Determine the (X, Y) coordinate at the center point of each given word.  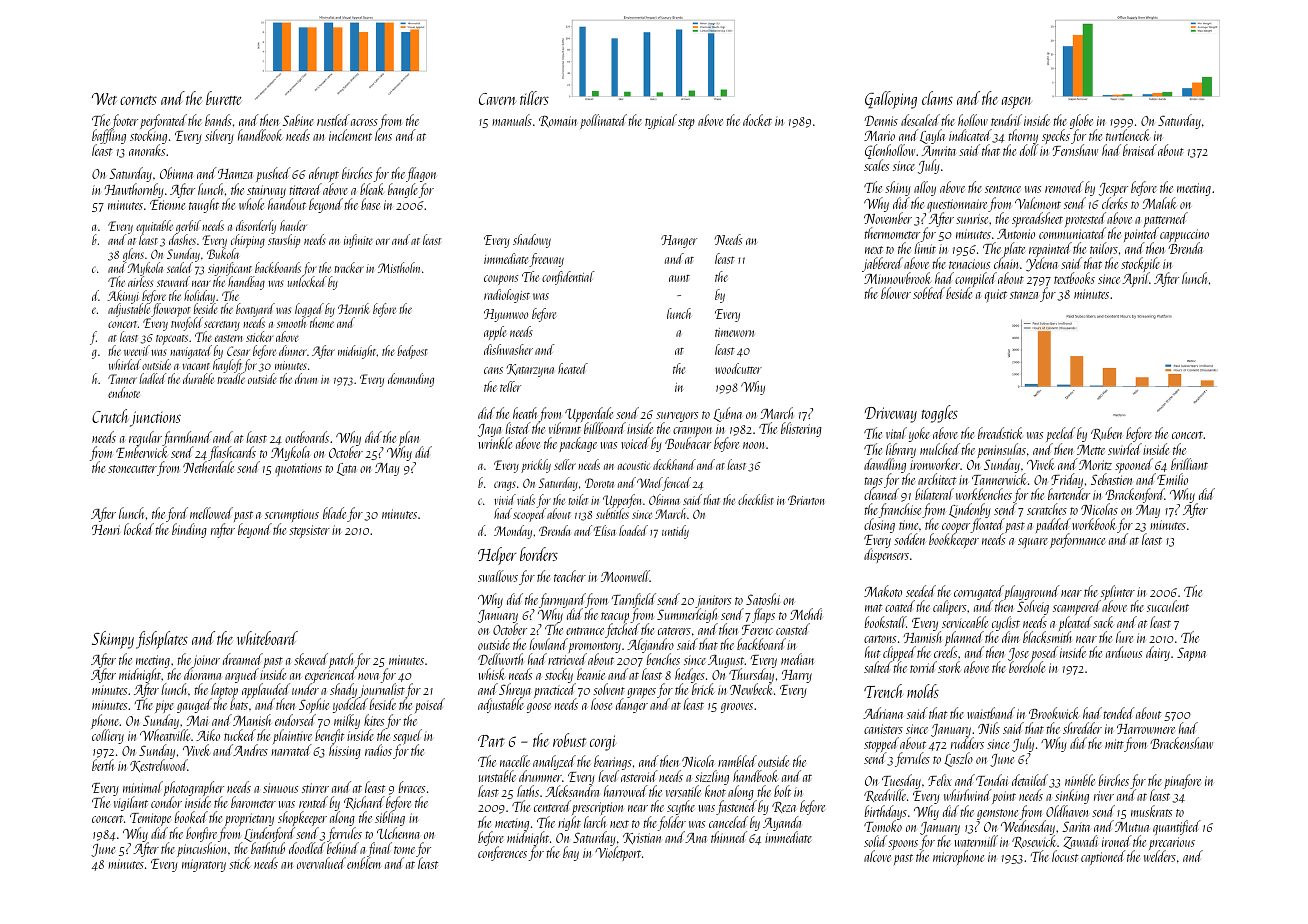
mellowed (211, 513)
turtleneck (1127, 135)
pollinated (603, 121)
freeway (546, 260)
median (797, 659)
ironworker (935, 464)
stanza (1024, 295)
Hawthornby (134, 190)
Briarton (806, 500)
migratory (204, 865)
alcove (877, 856)
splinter (1117, 593)
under (305, 689)
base (370, 204)
